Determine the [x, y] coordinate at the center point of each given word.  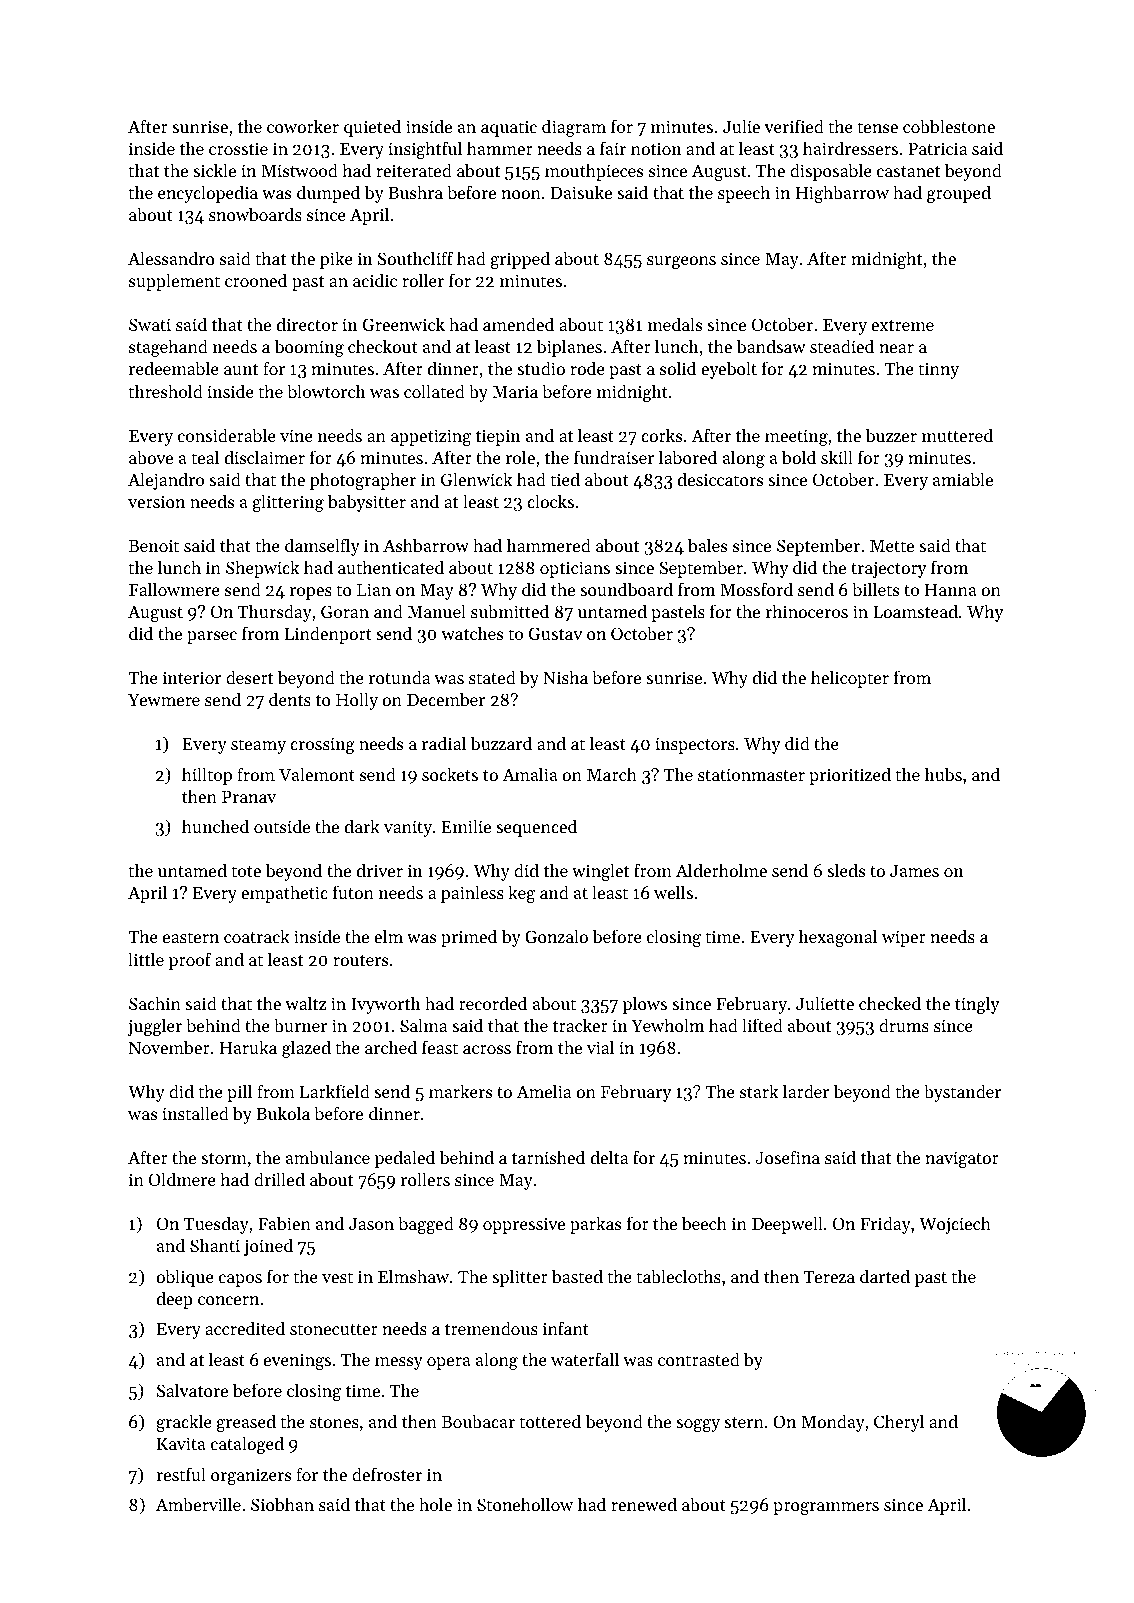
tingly [977, 1005]
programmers [826, 1508]
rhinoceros [807, 611]
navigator [962, 1159]
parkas [595, 1225]
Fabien [284, 1223]
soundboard [626, 589]
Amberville [198, 1504]
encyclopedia [208, 194]
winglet [600, 872]
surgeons [681, 262]
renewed [644, 1504]
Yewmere [164, 700]
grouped [959, 194]
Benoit [154, 545]
